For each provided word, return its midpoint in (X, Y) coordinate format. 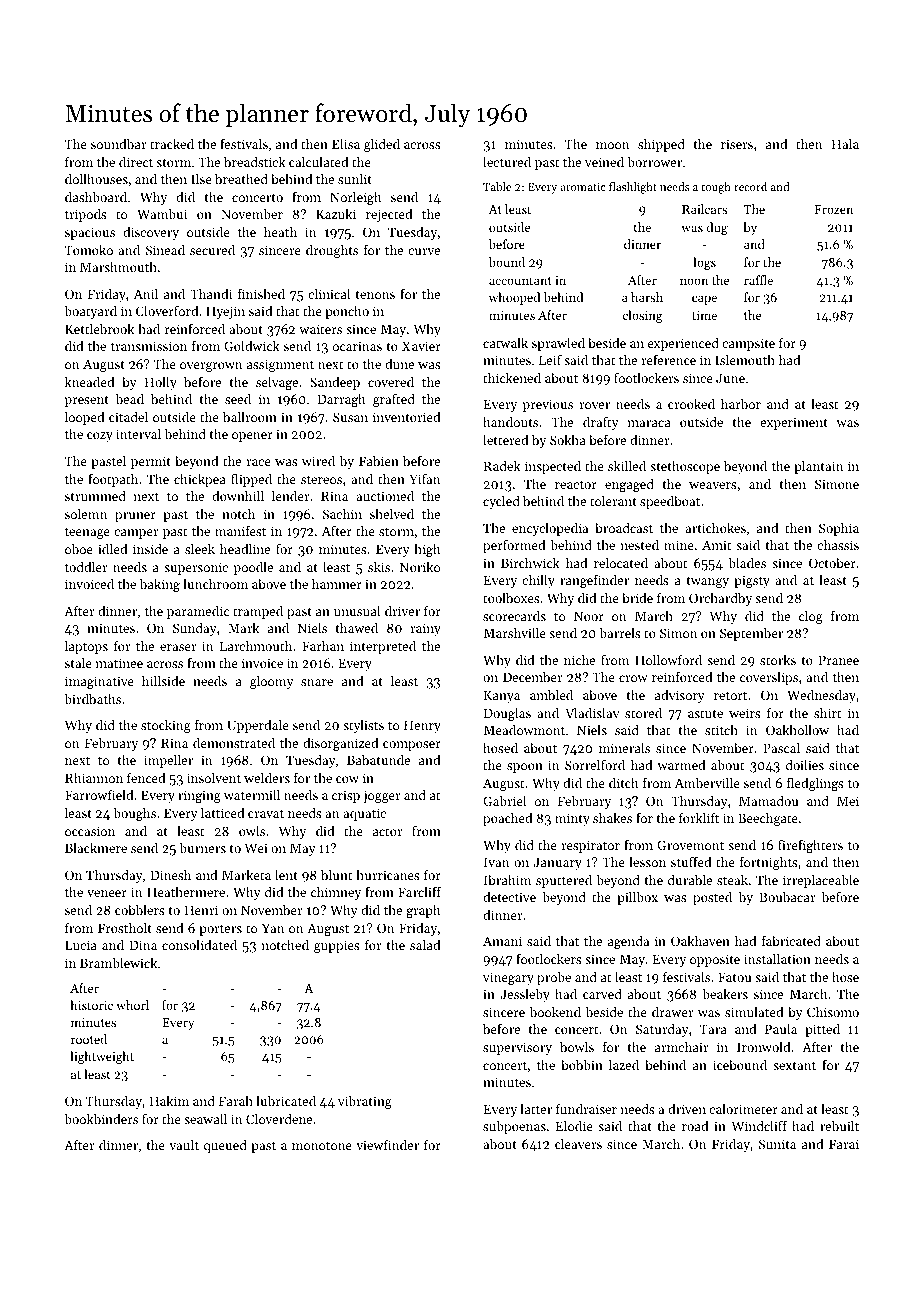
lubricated (286, 1101)
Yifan (425, 478)
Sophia (839, 529)
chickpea (200, 480)
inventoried (406, 417)
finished (261, 294)
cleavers (578, 1144)
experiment (794, 423)
